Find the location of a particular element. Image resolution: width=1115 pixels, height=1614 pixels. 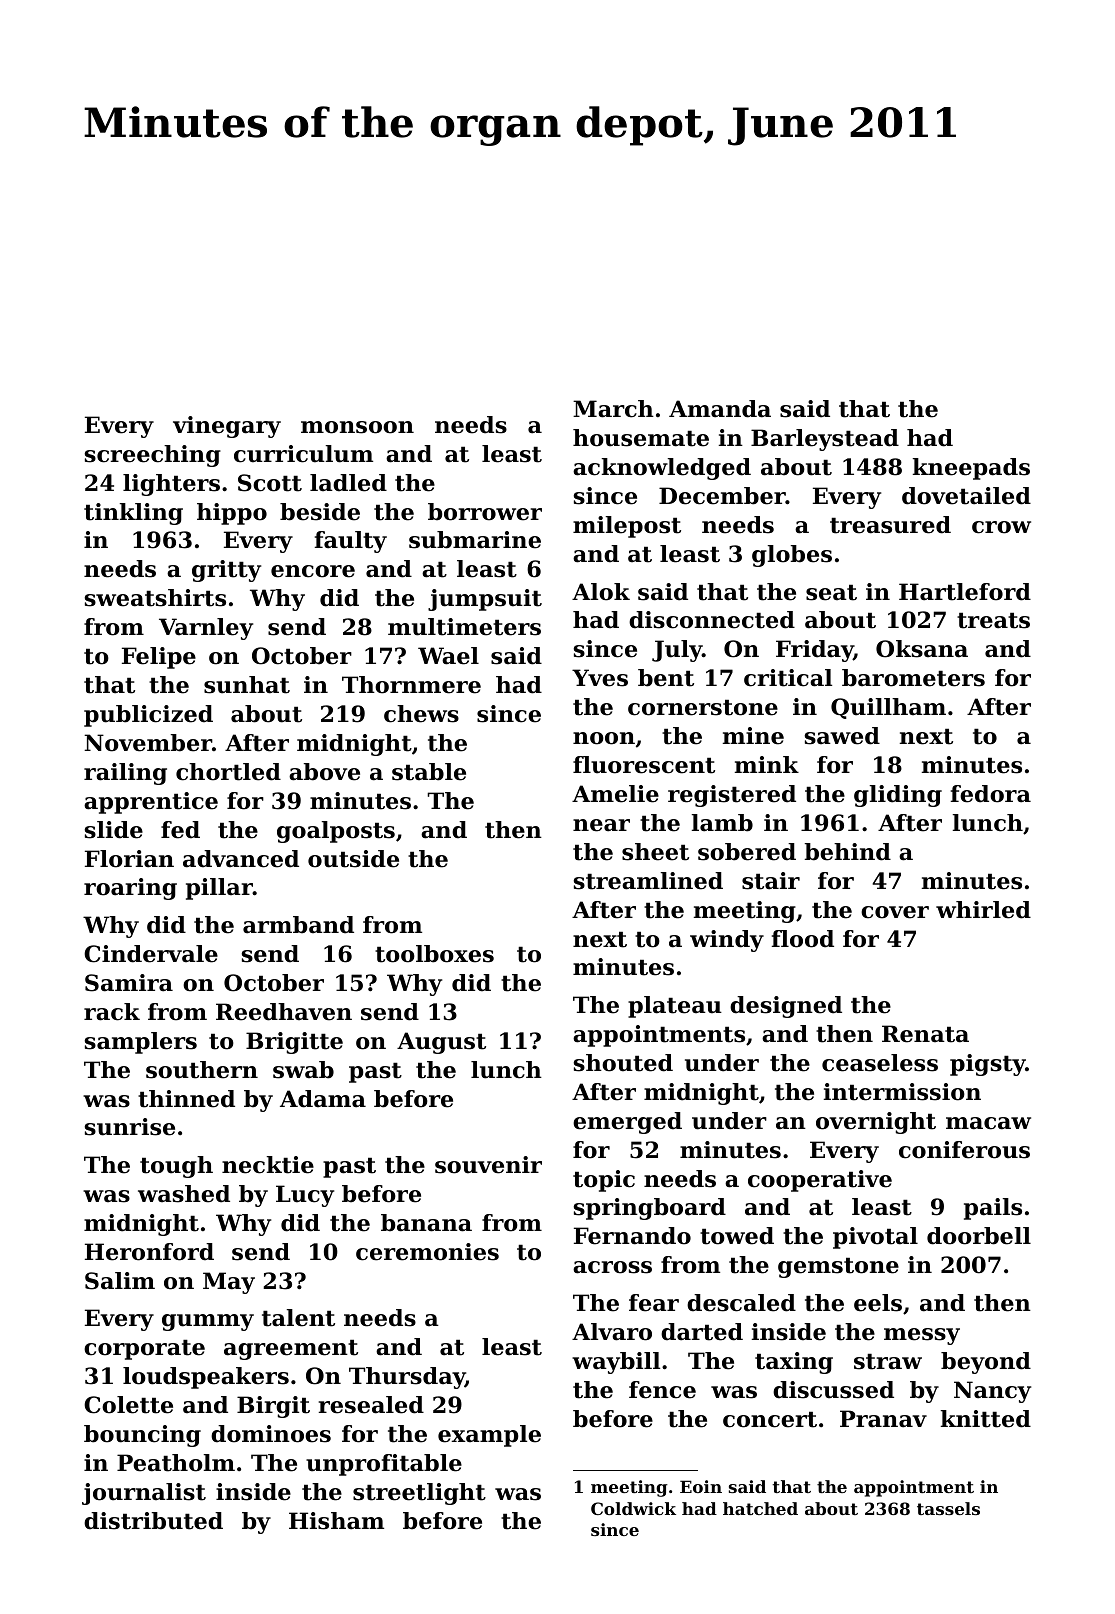

treats is located at coordinates (993, 620).
